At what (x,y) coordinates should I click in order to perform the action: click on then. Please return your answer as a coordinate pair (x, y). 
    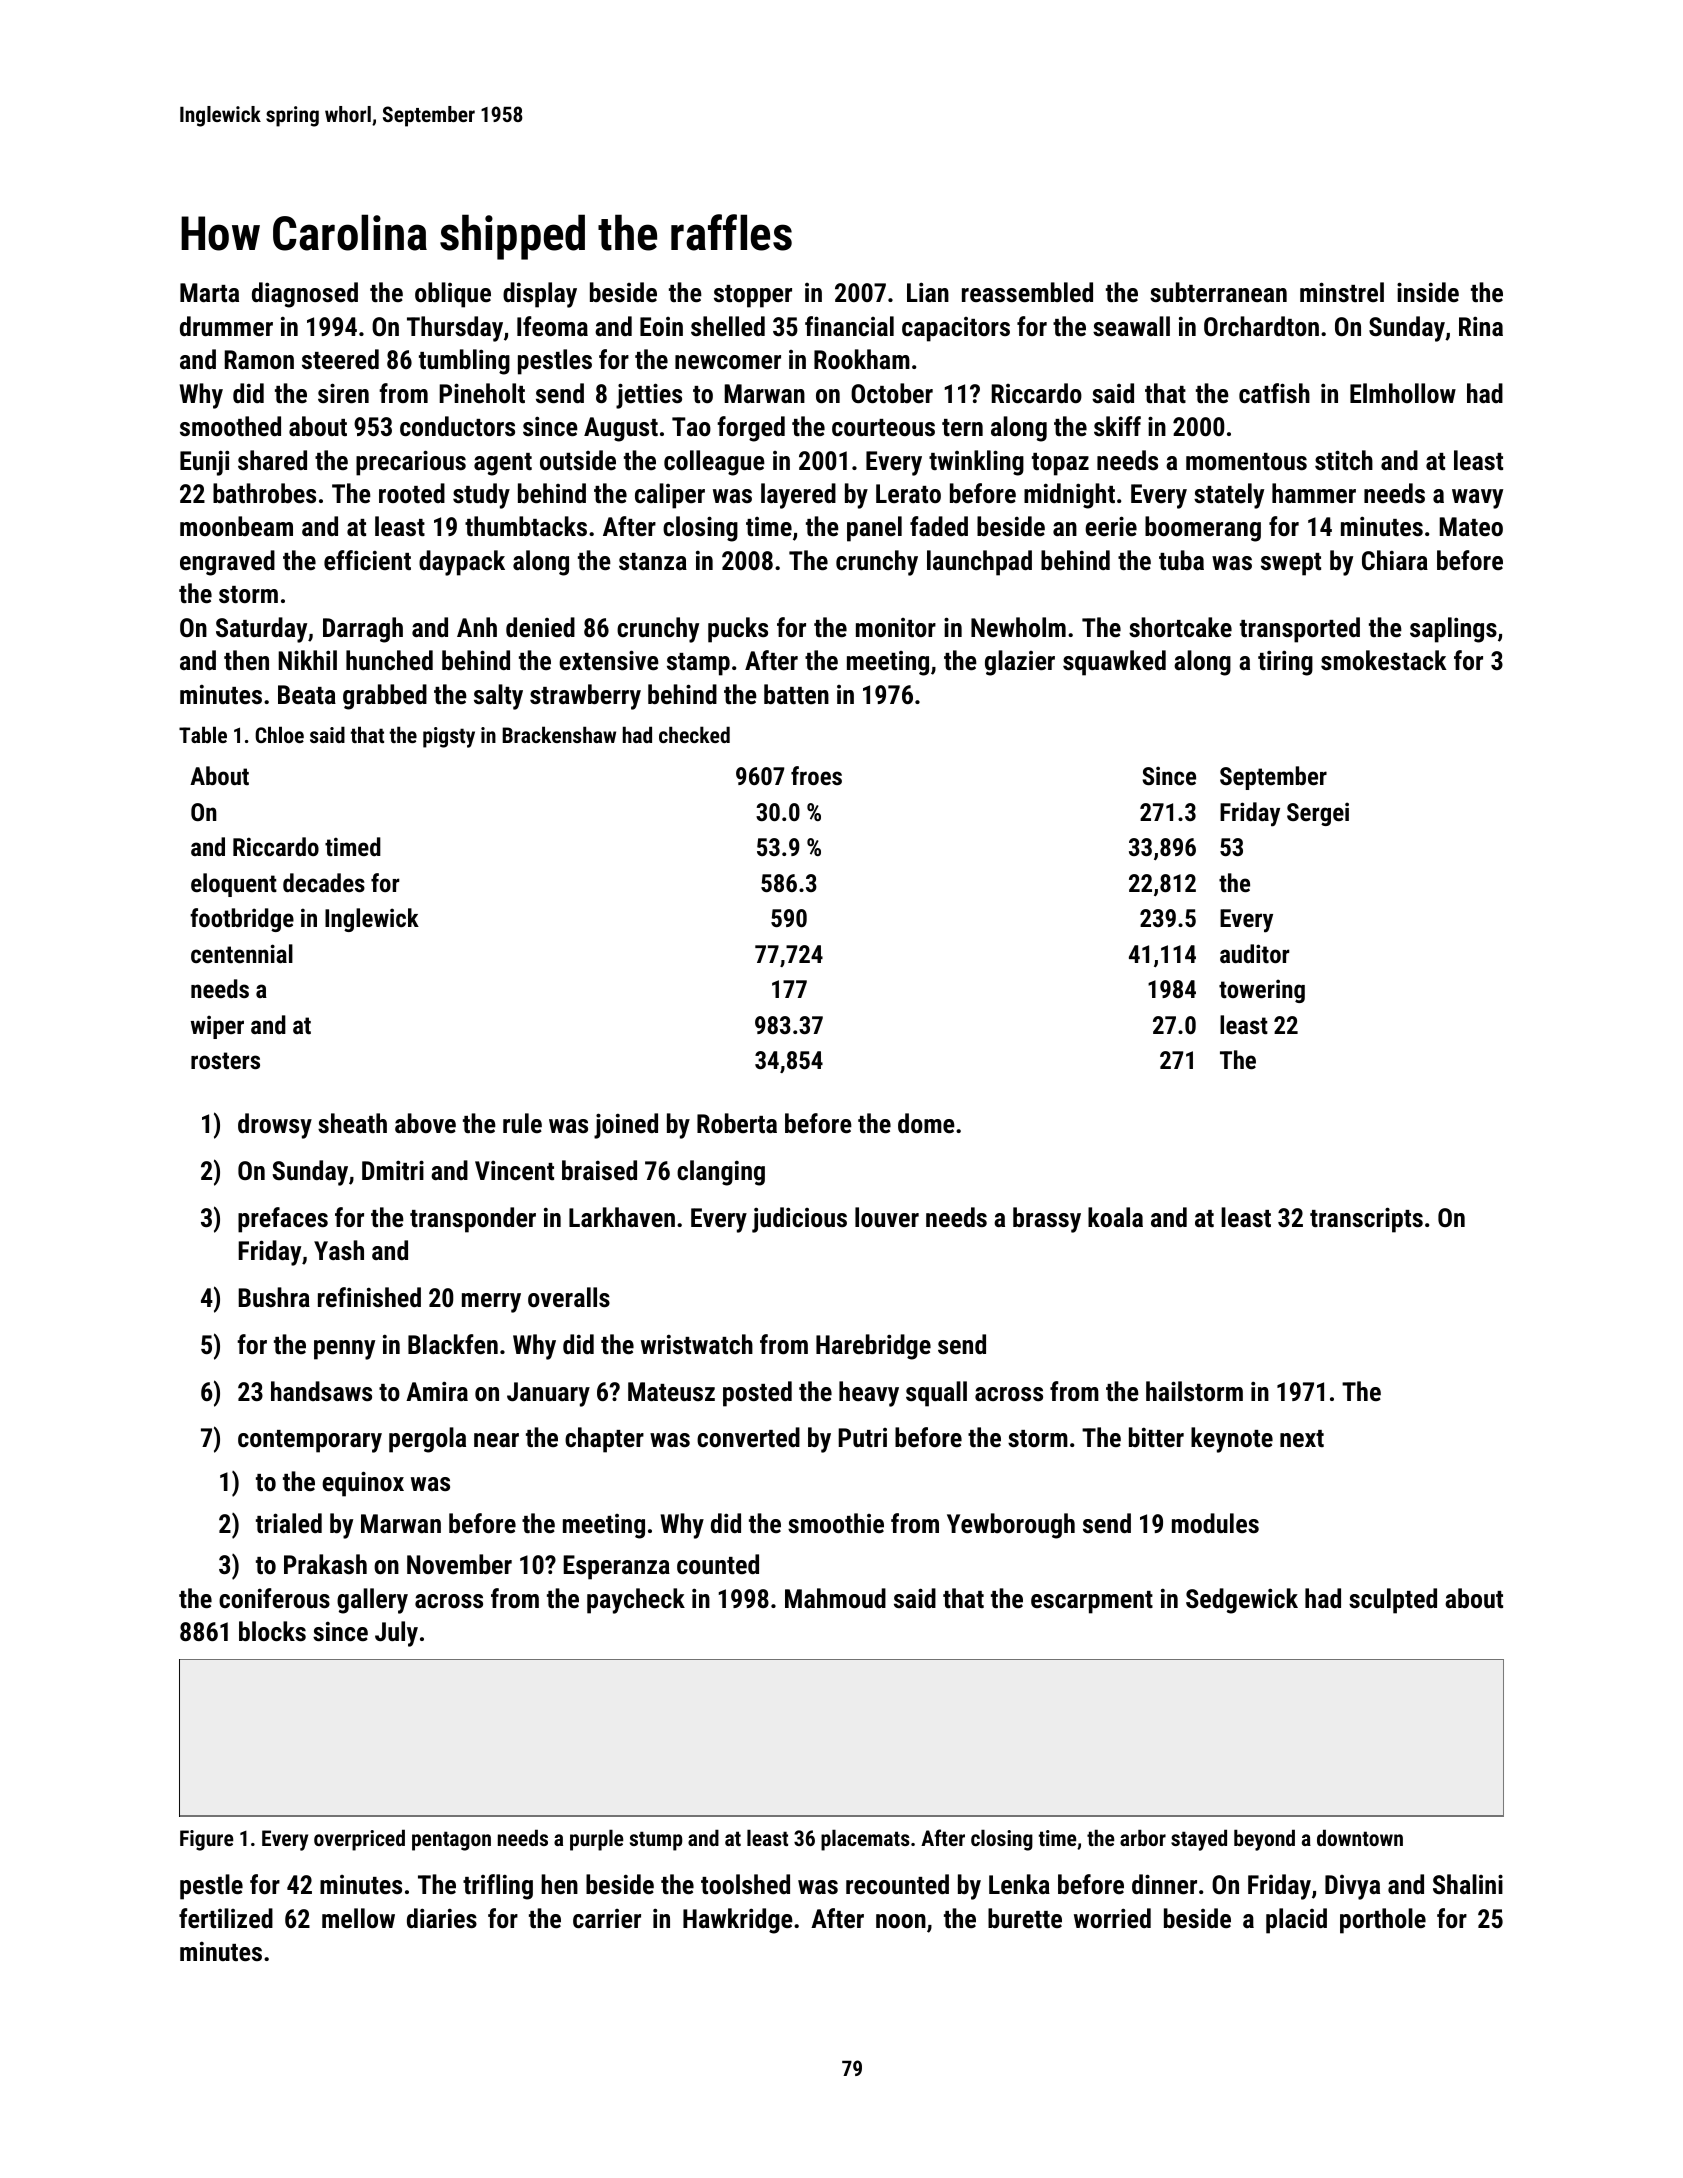
    Looking at the image, I should click on (246, 660).
